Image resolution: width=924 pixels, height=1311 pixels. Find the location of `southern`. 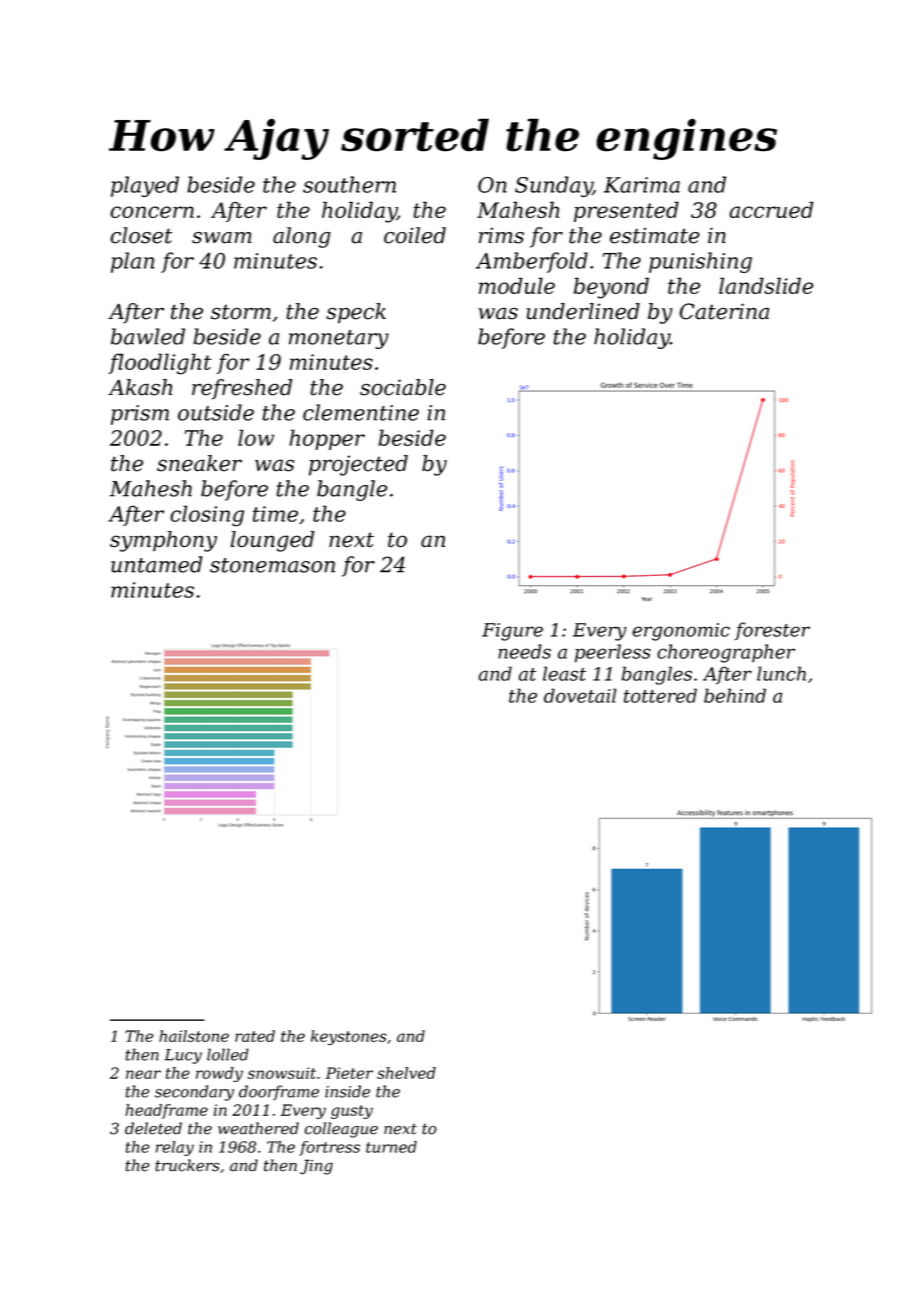

southern is located at coordinates (349, 184).
